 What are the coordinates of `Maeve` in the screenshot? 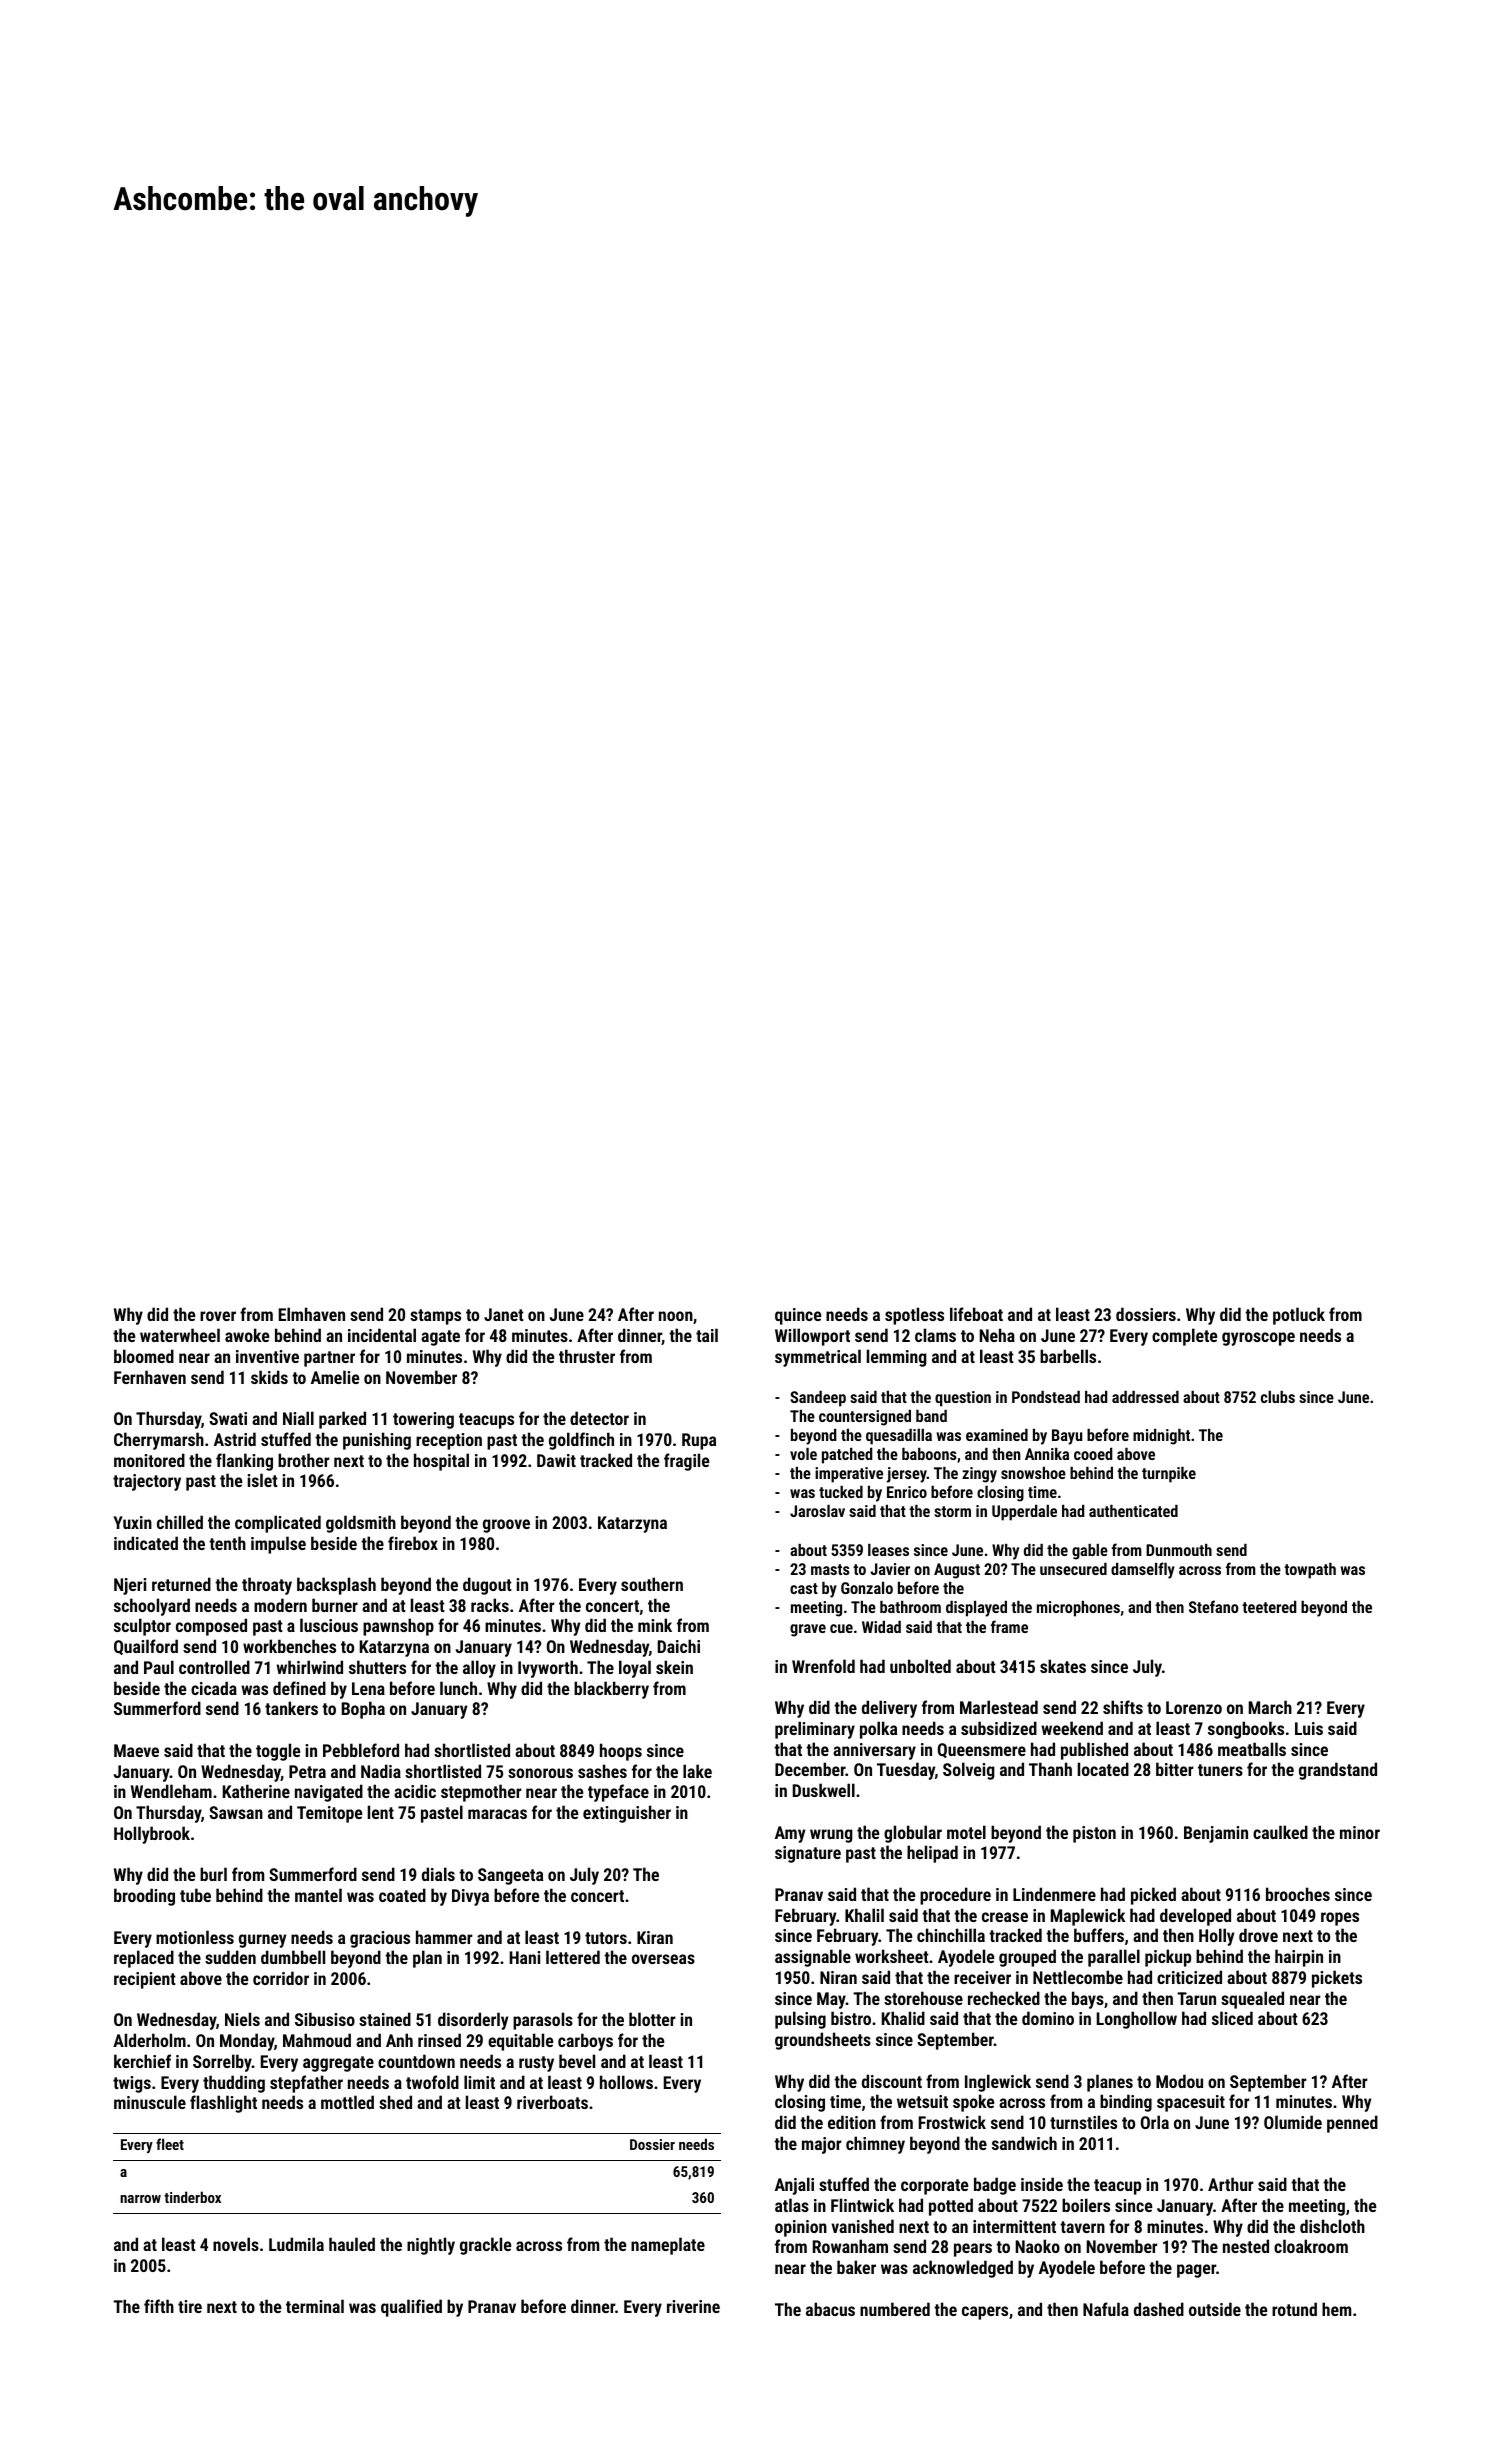 It's located at (136, 1750).
